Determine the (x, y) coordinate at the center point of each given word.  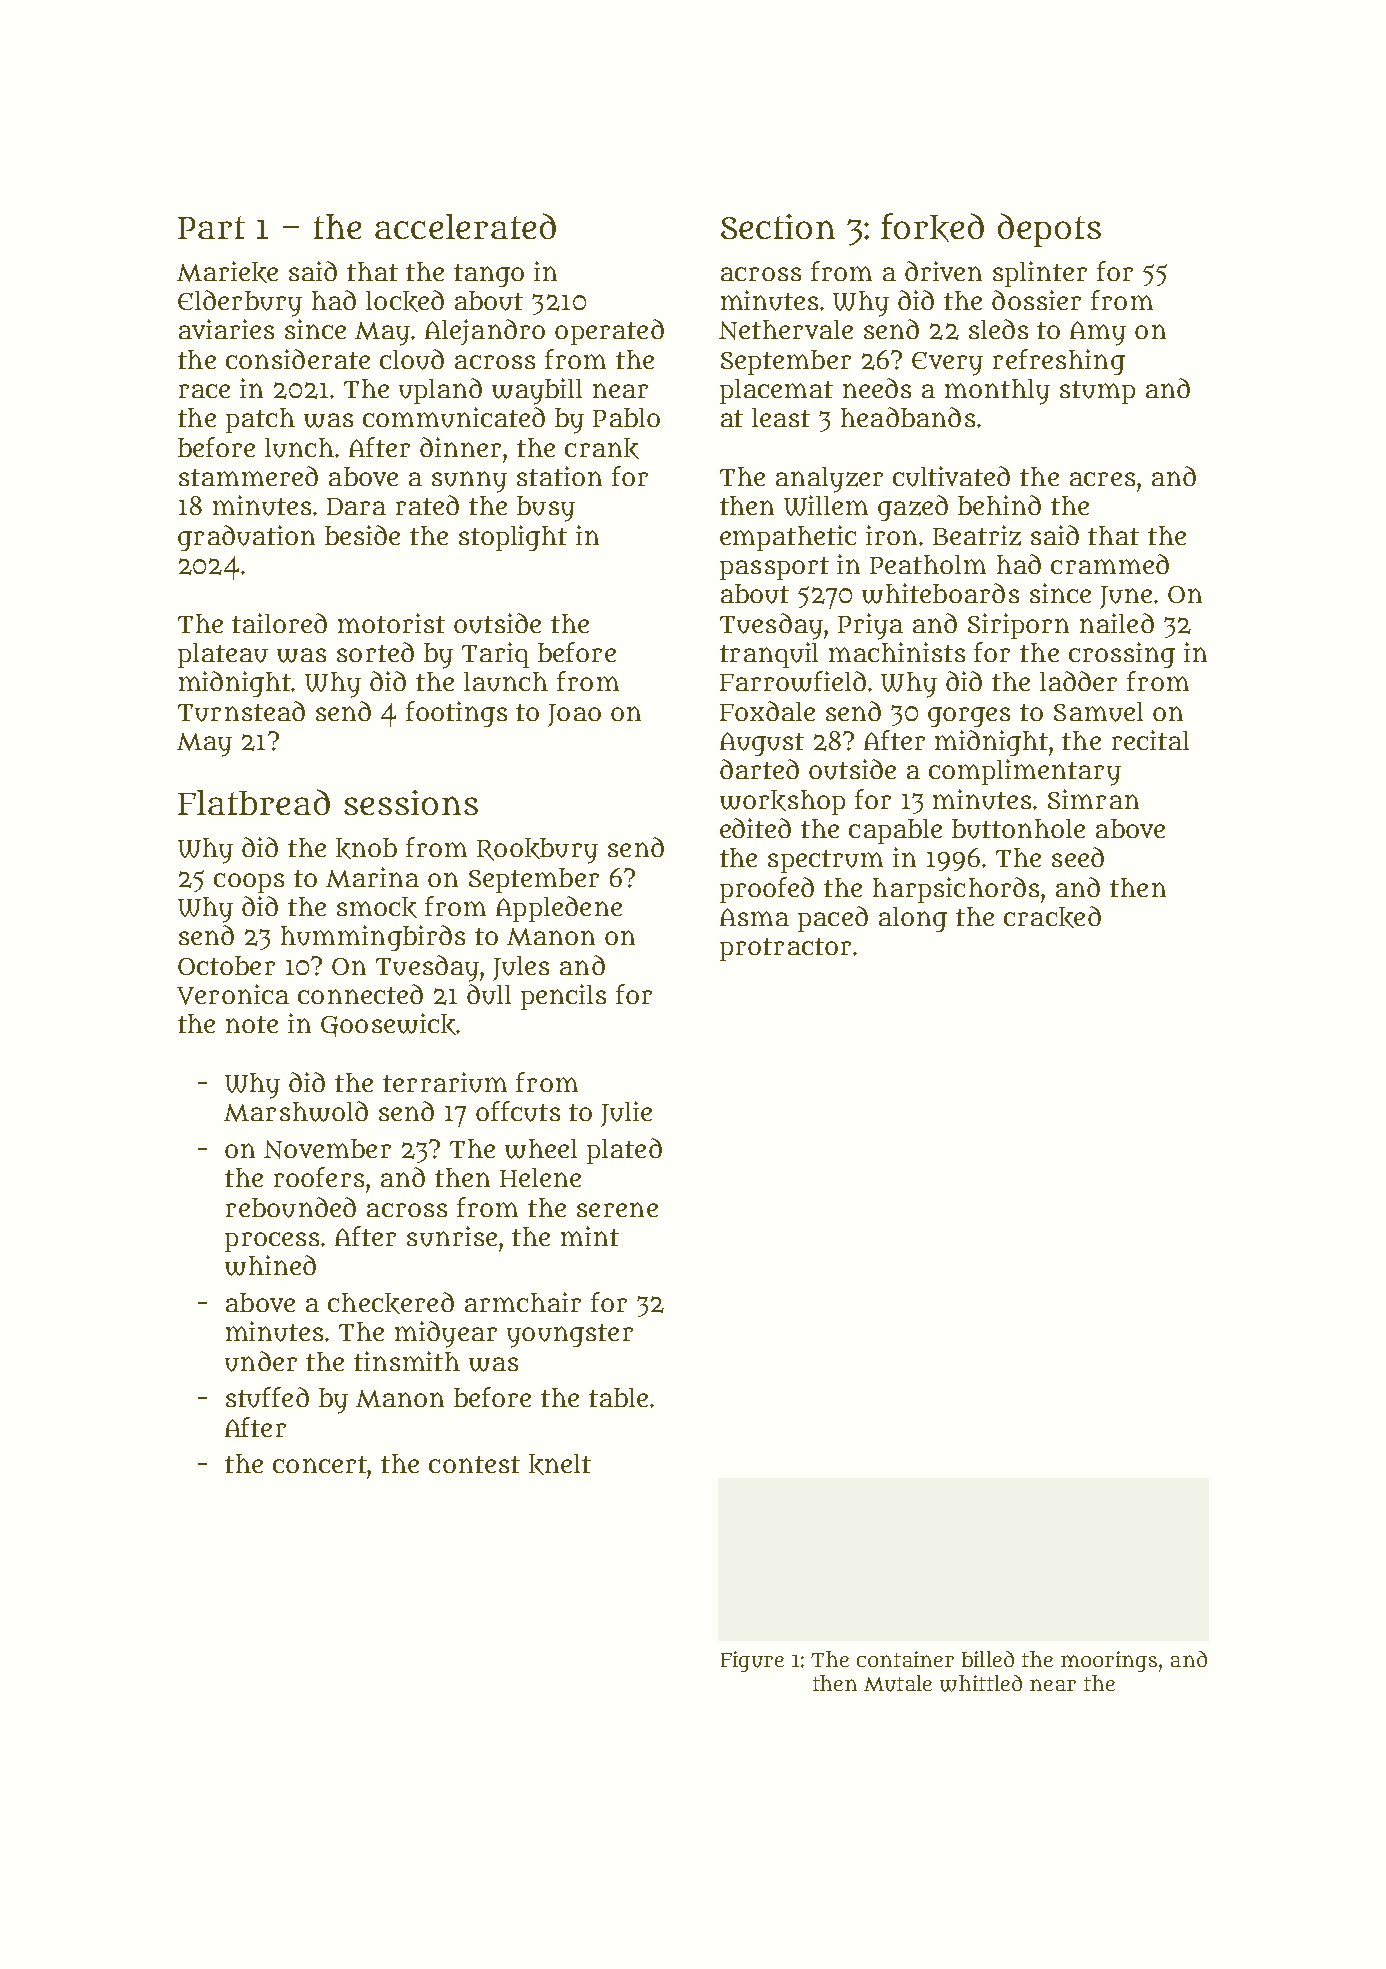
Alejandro (485, 332)
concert (320, 1464)
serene (617, 1209)
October (226, 965)
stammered (248, 476)
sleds (998, 329)
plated (624, 1151)
